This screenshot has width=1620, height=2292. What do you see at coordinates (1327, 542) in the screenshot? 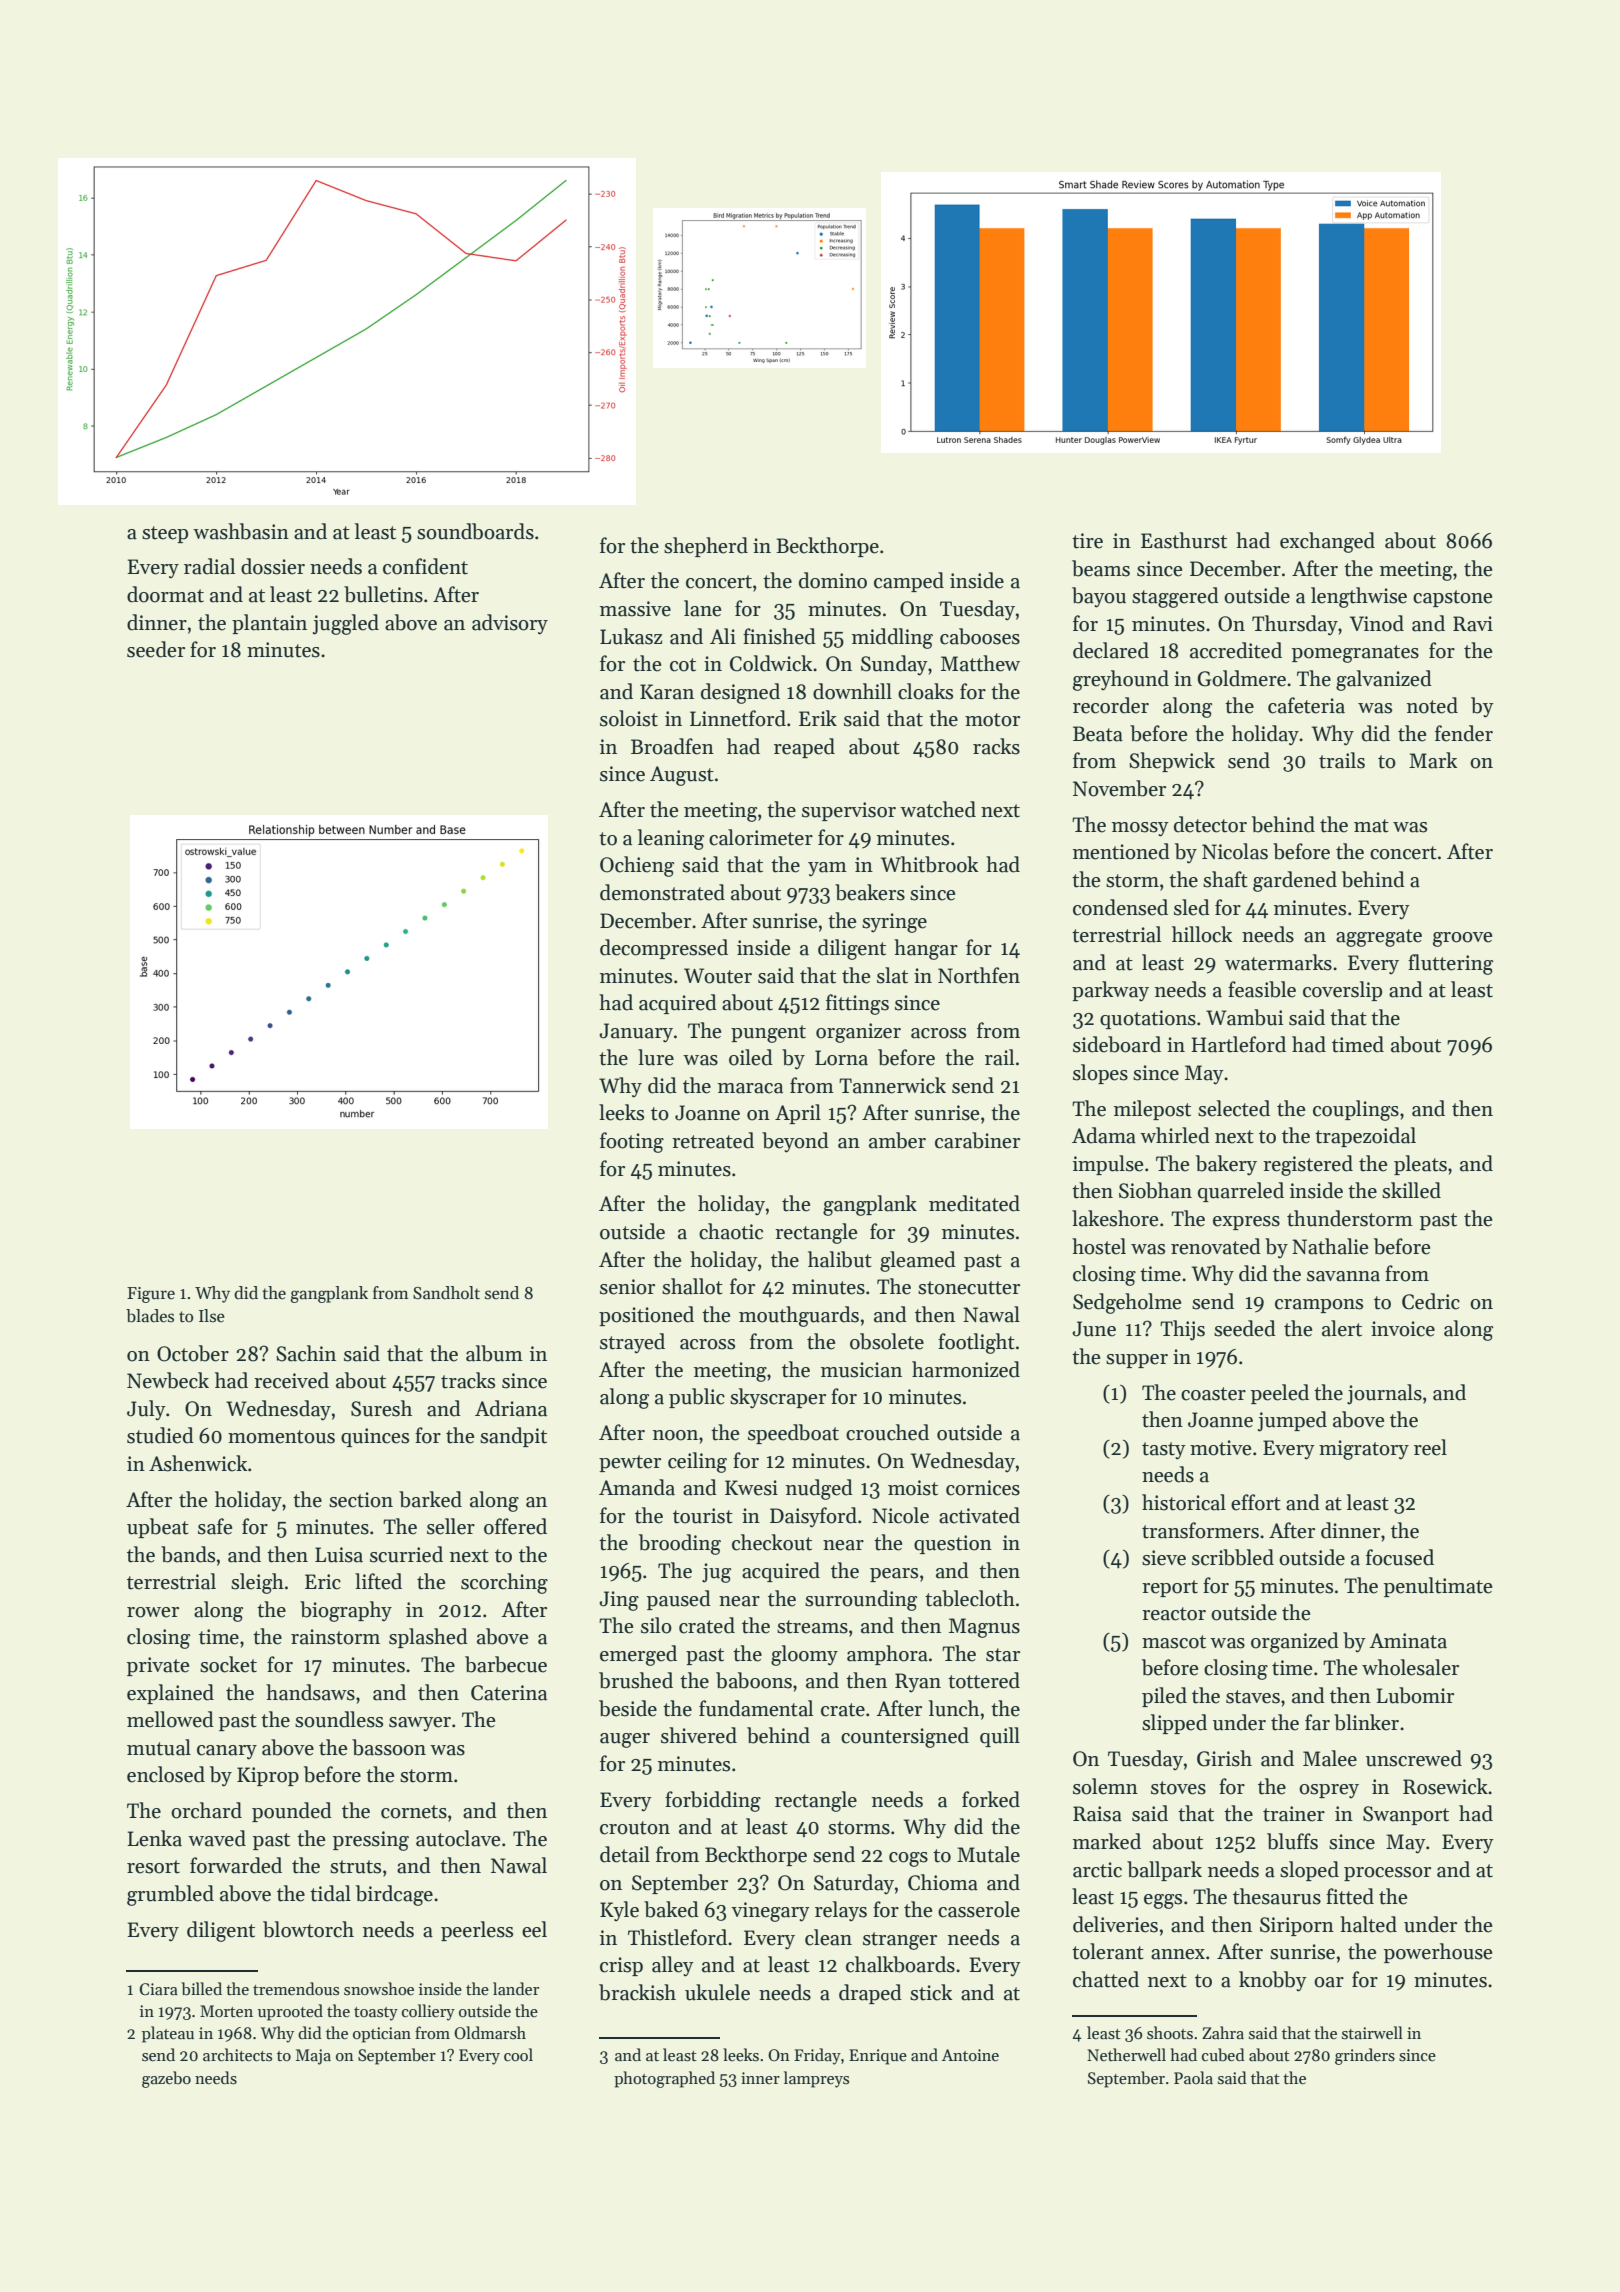
I see `exchanged` at bounding box center [1327, 542].
